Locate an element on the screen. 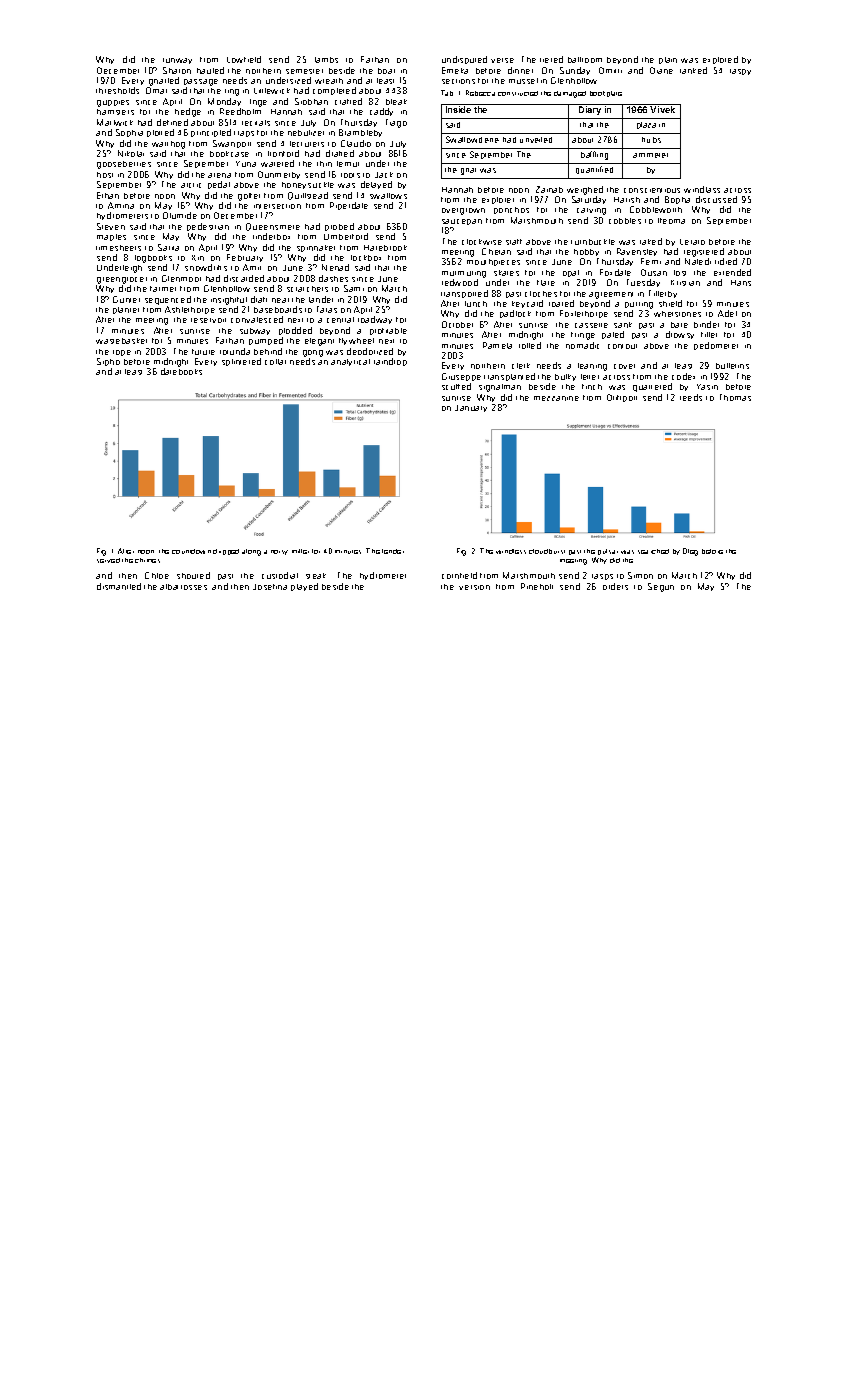  Marlwick is located at coordinates (115, 122).
